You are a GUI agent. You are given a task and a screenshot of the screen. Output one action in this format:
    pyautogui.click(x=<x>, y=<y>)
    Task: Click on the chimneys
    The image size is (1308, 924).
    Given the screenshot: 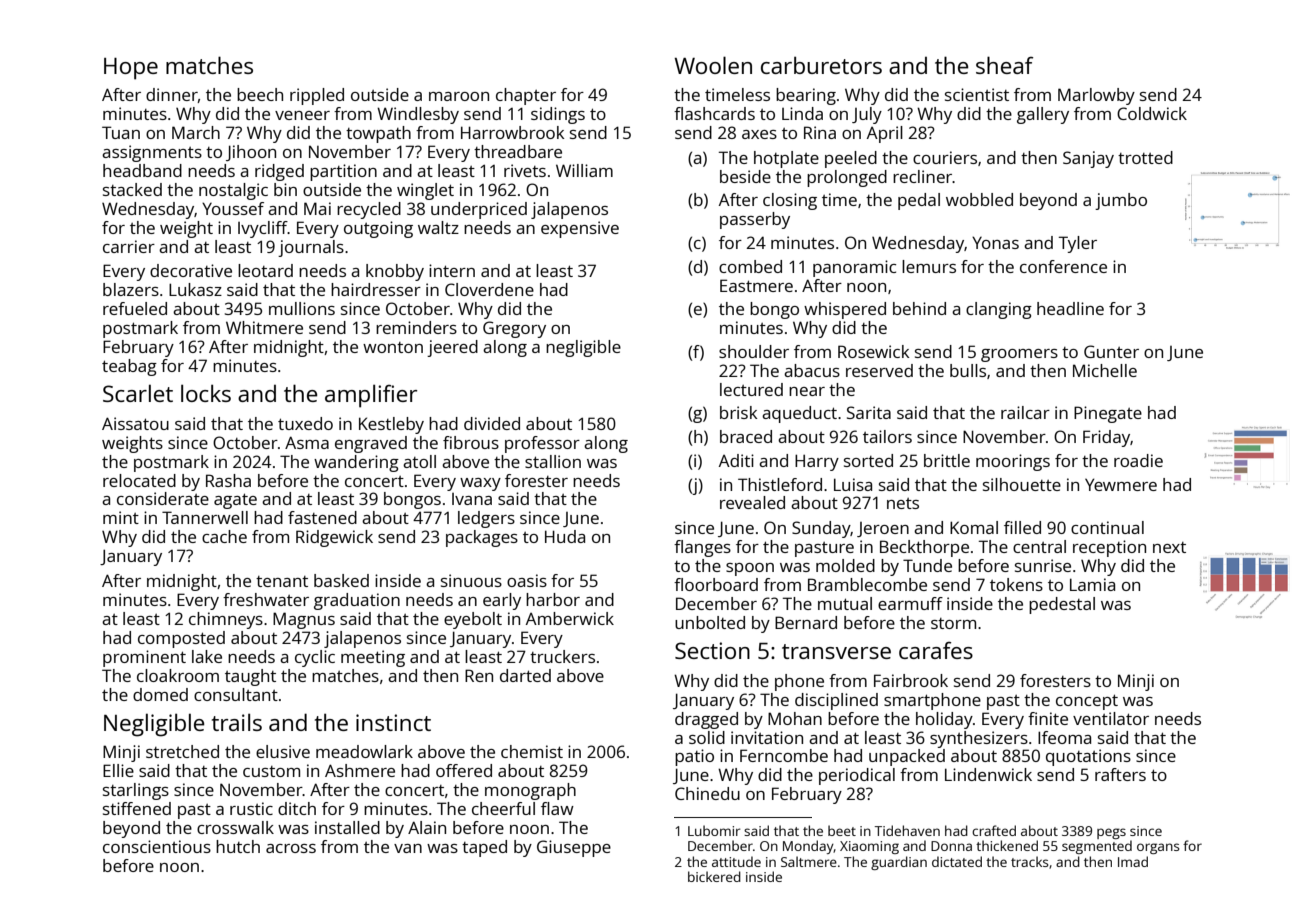 What is the action you would take?
    pyautogui.click(x=226, y=620)
